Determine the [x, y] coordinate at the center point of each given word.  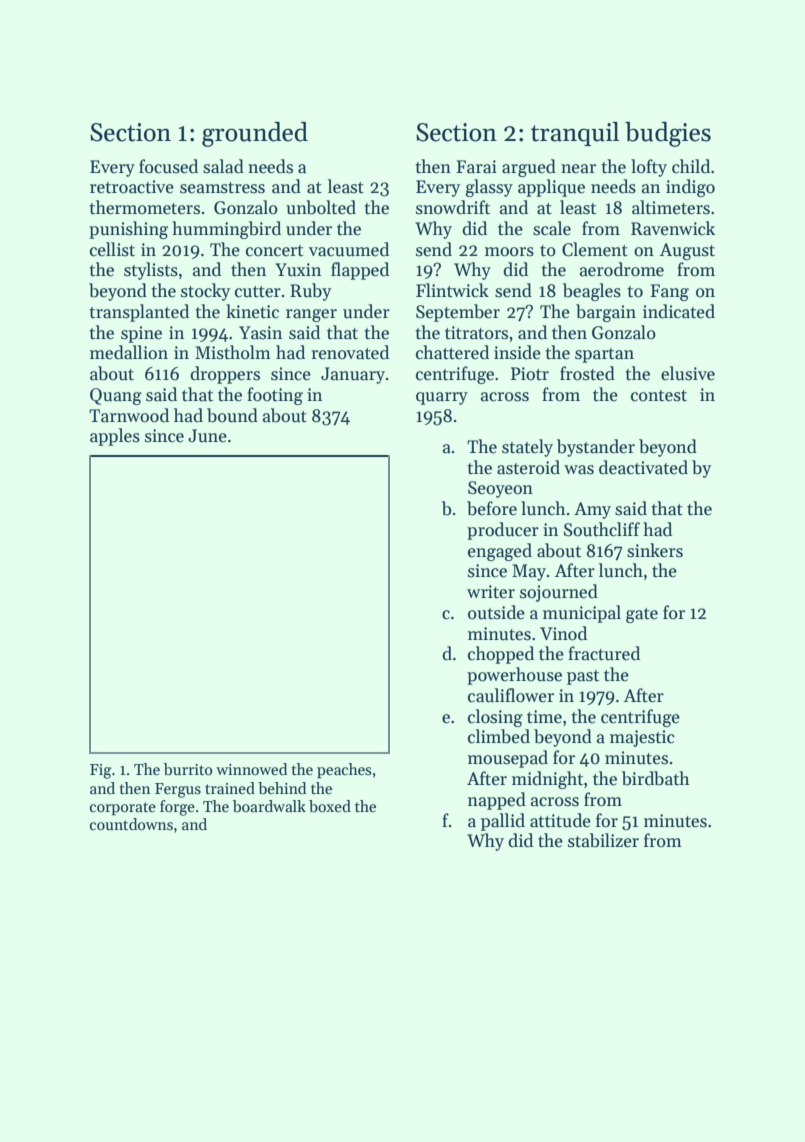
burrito [188, 769]
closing [495, 718]
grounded [255, 134]
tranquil [575, 134]
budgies [668, 134]
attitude [560, 820]
